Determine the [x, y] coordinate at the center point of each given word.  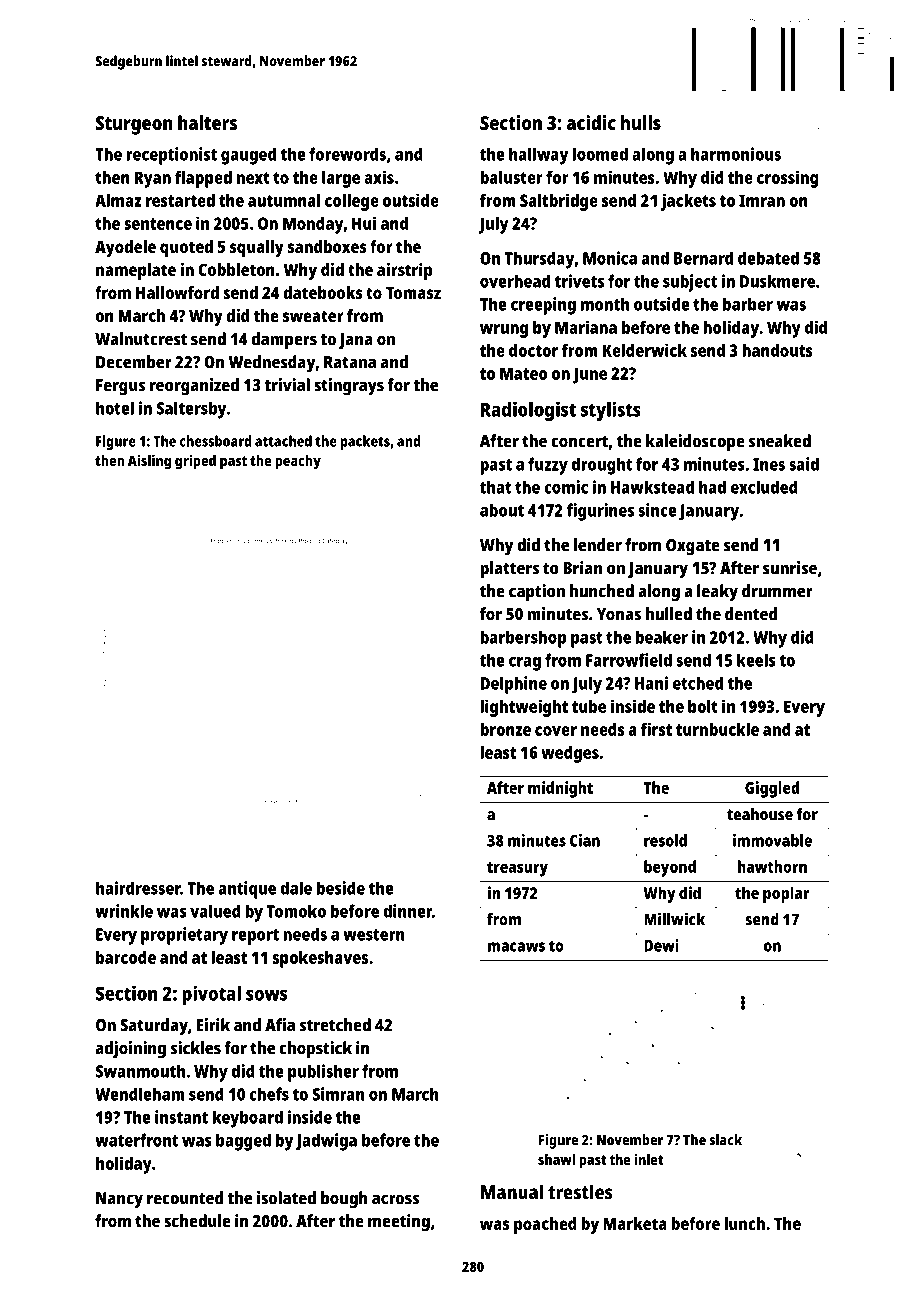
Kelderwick [645, 350]
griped [195, 462]
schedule [197, 1221]
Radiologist [528, 411]
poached [545, 1225]
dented [751, 614]
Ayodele [125, 248]
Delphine [514, 685]
